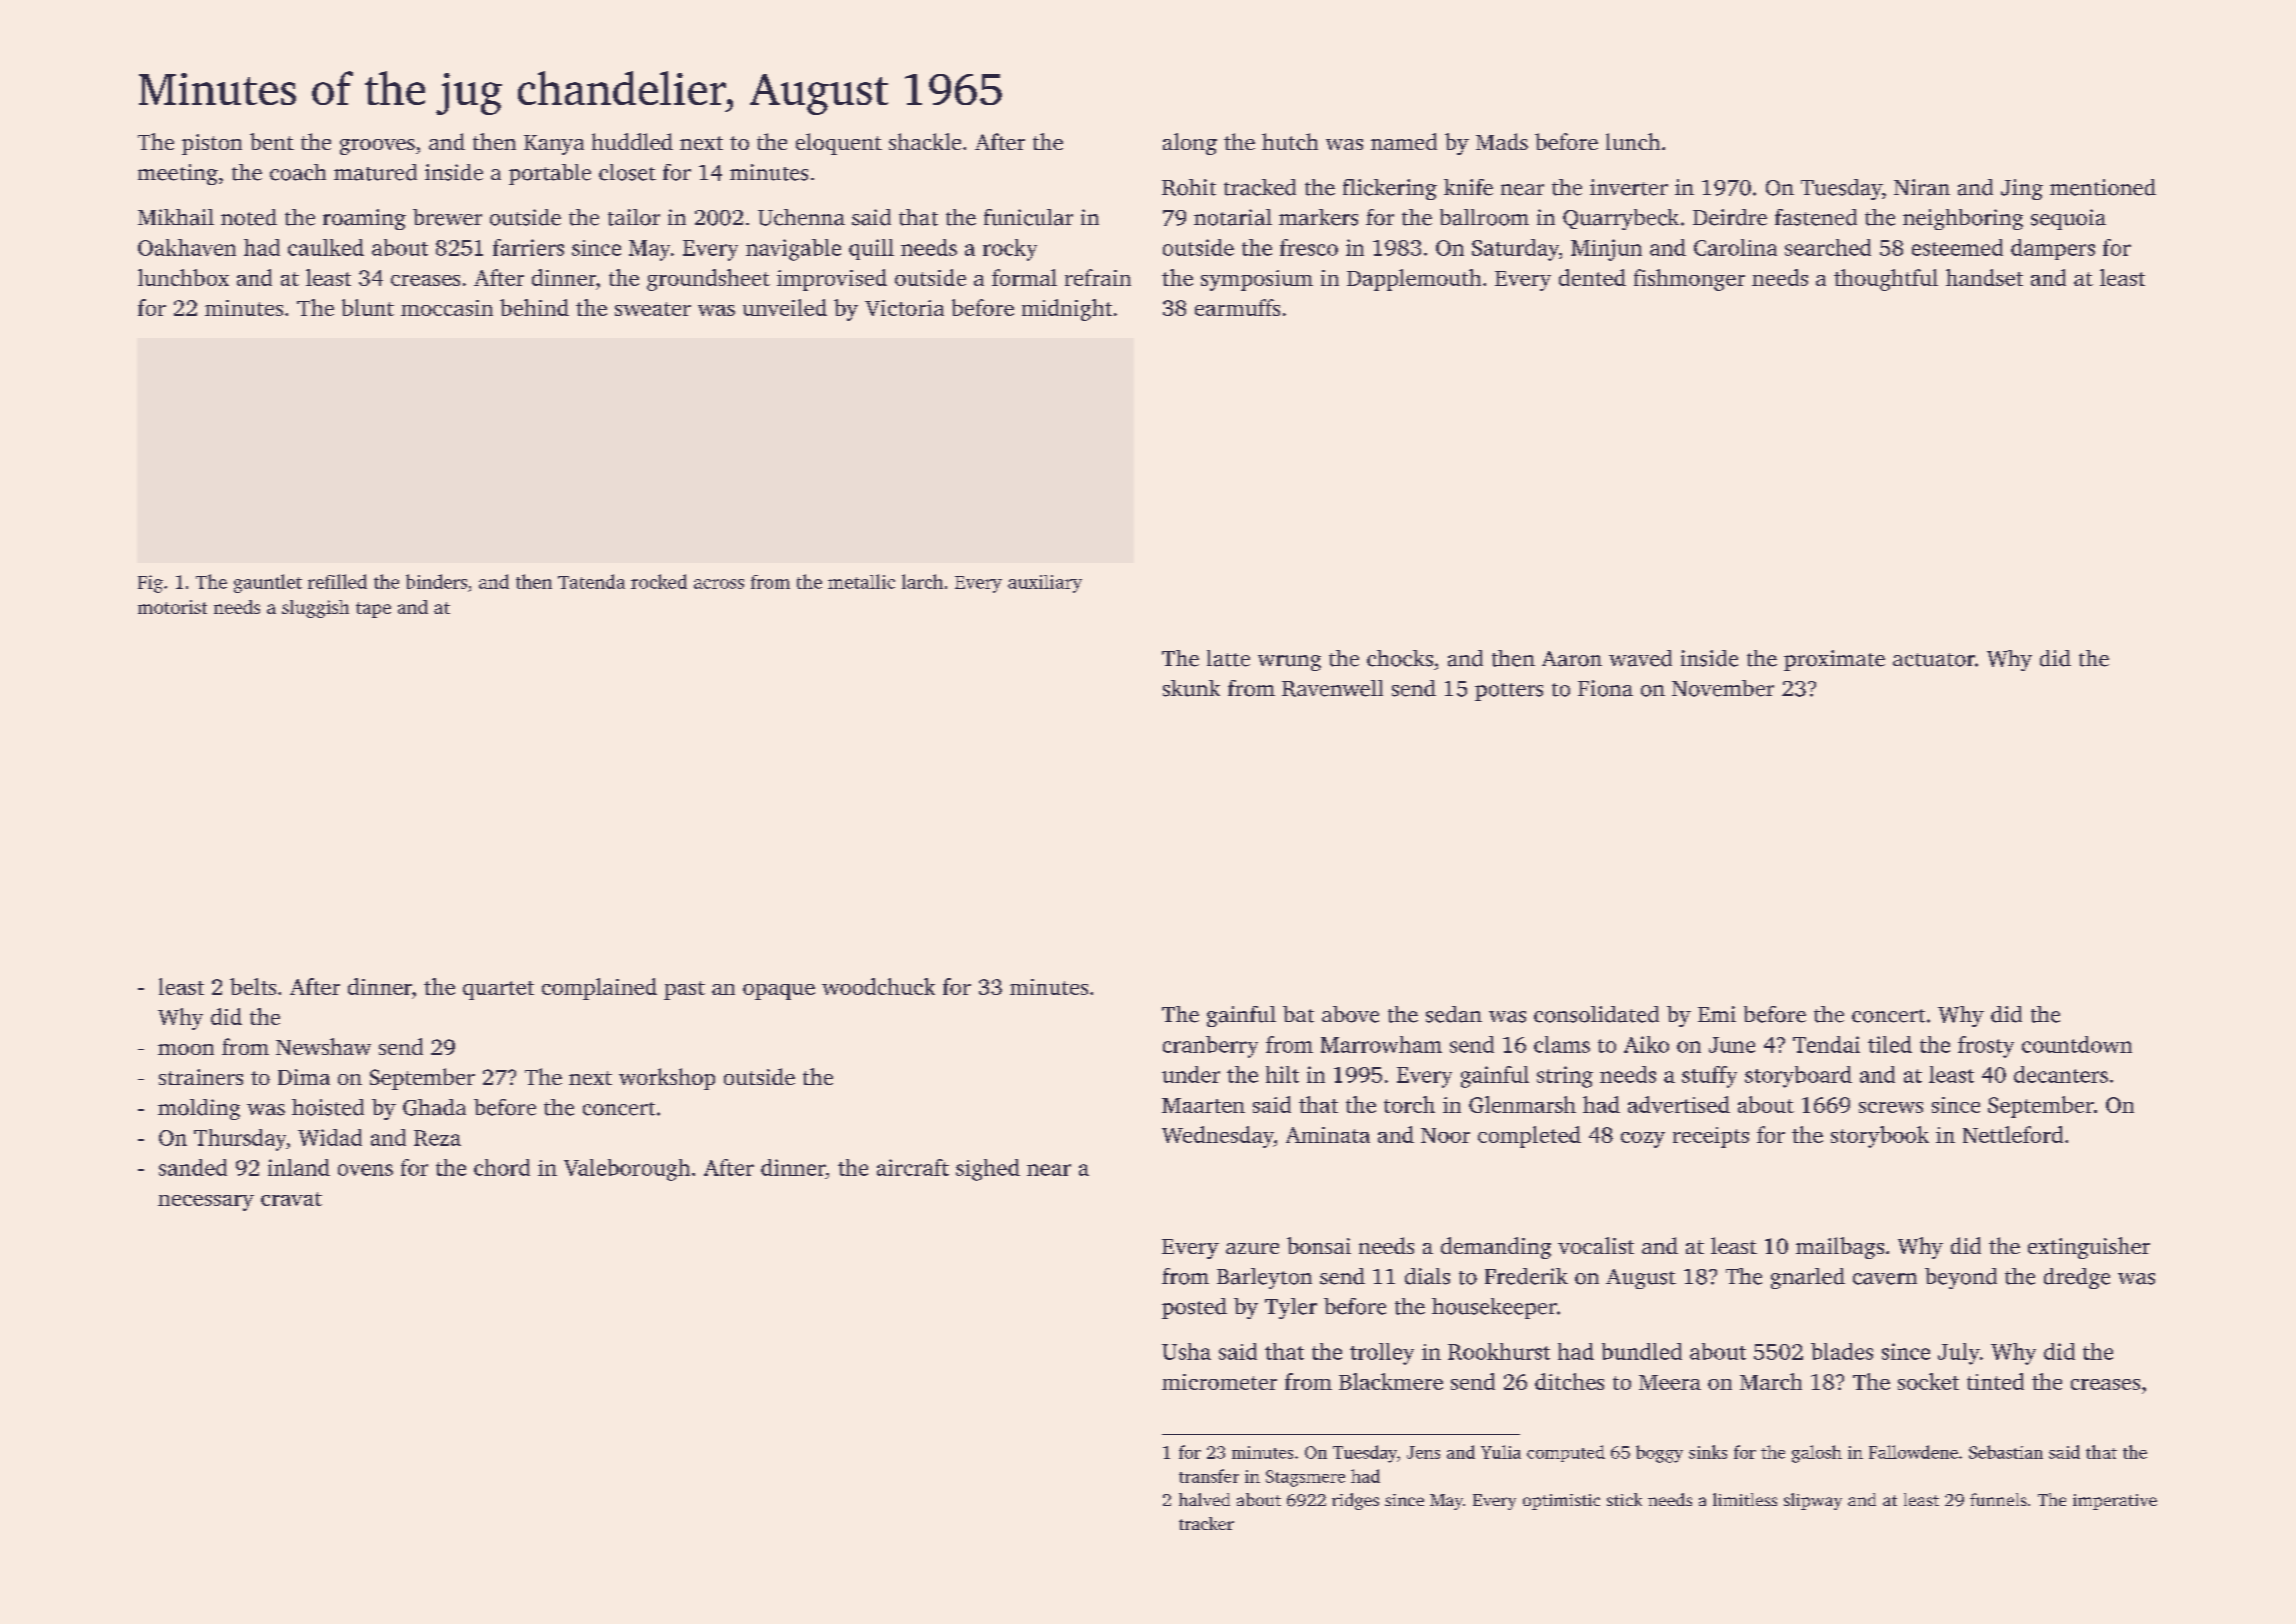 The height and width of the screenshot is (1624, 2296). I want to click on thoughtful, so click(1886, 280).
